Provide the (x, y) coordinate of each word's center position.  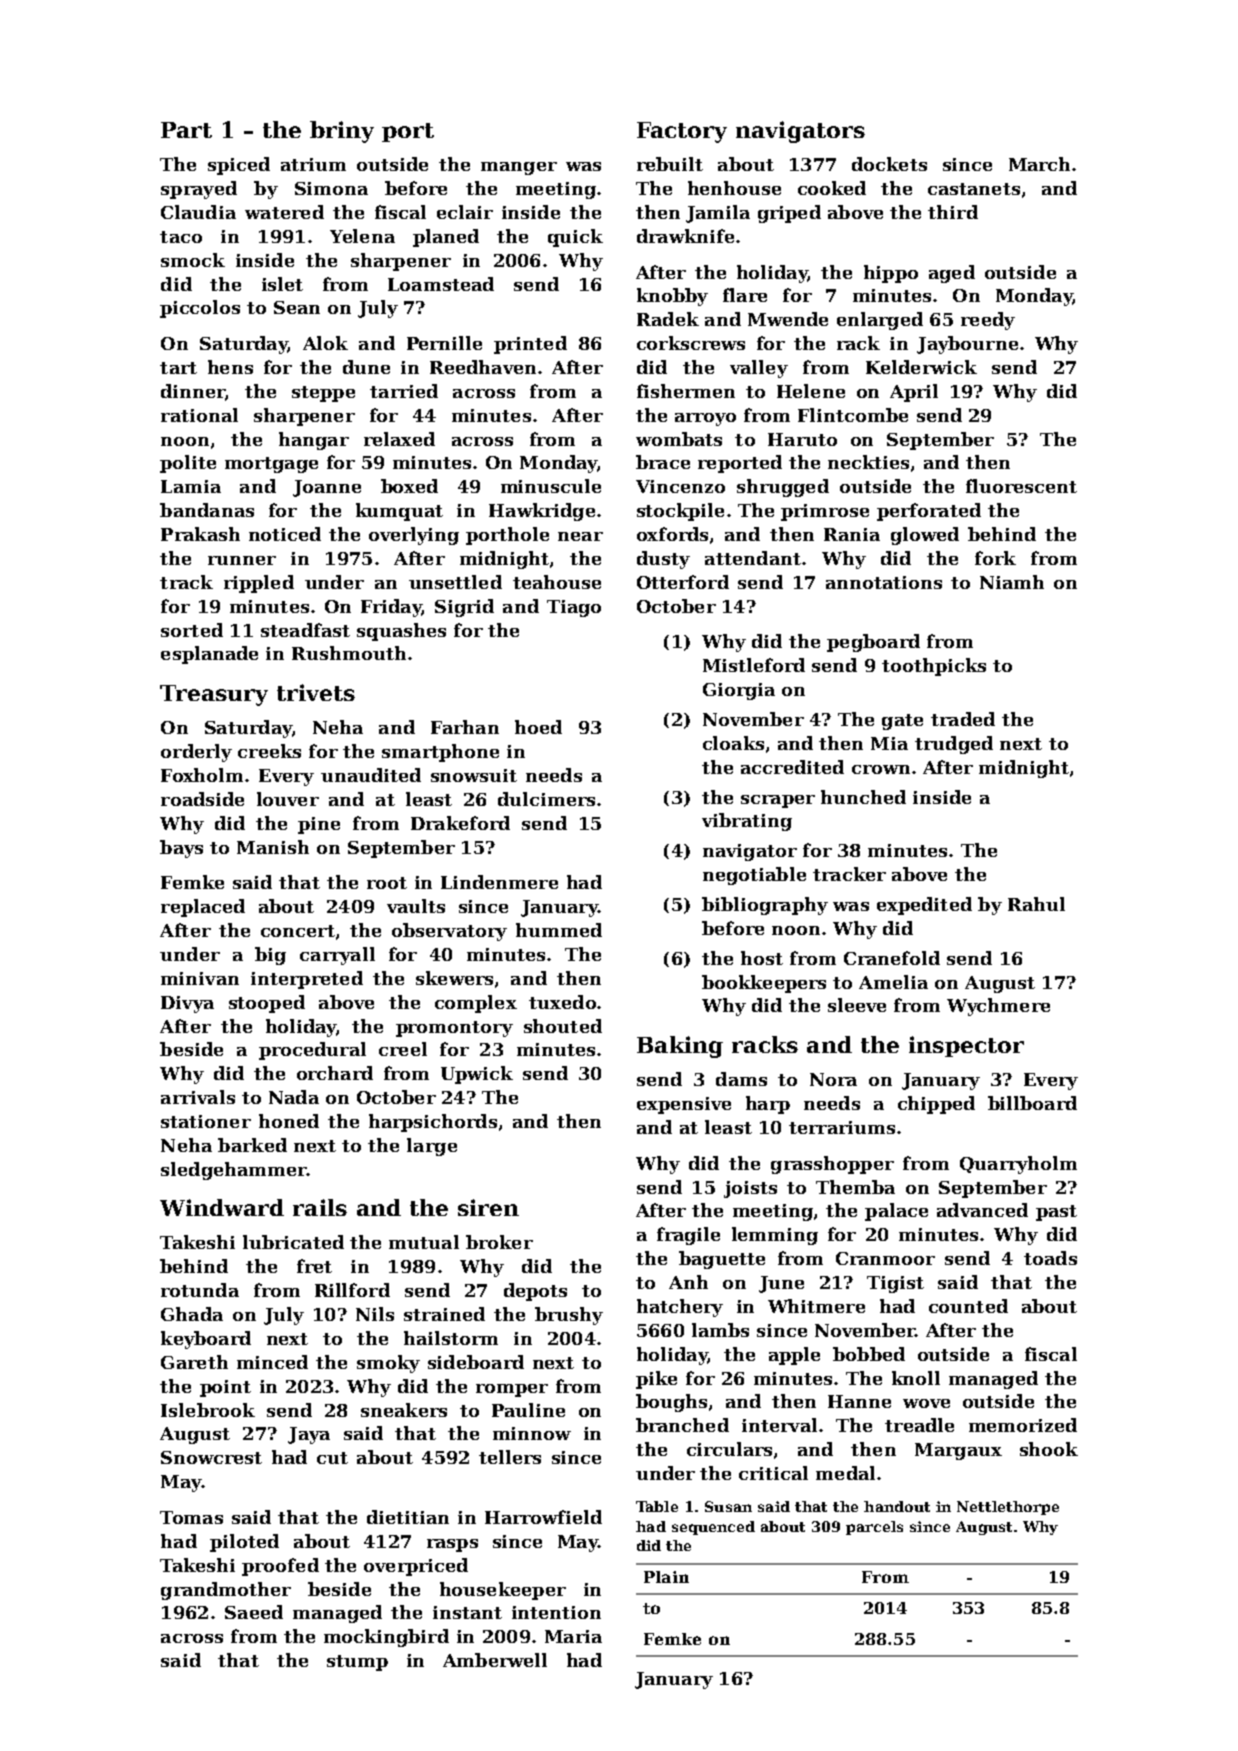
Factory (682, 132)
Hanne (859, 1401)
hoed (538, 727)
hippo (891, 274)
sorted (192, 630)
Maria (573, 1636)
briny (342, 132)
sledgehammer (234, 1171)
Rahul (1036, 904)
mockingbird (386, 1638)
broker (499, 1242)
